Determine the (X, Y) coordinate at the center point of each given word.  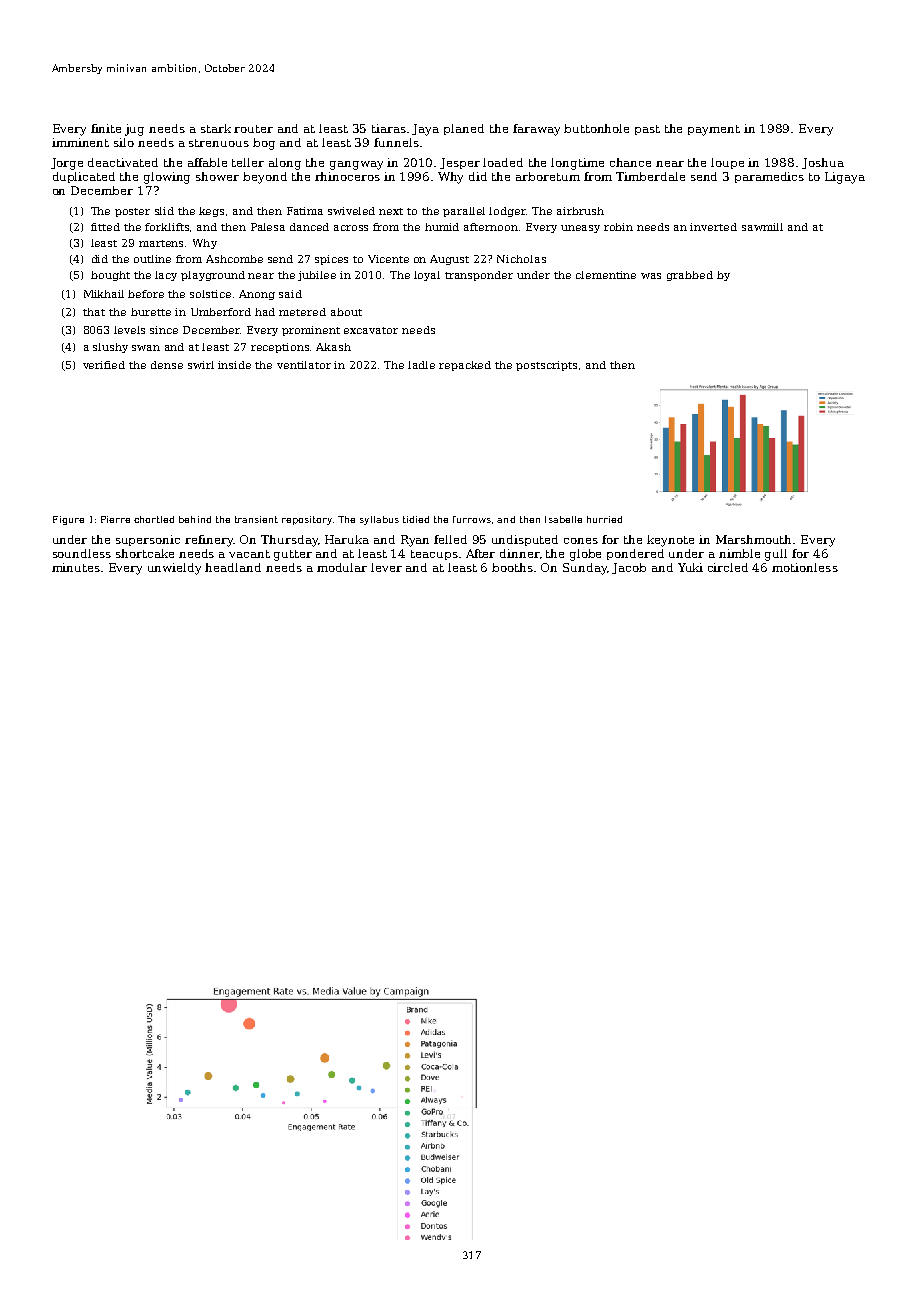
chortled (154, 519)
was (651, 276)
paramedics (769, 177)
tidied (416, 519)
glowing (167, 178)
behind (195, 519)
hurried (604, 519)
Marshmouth (753, 539)
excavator (371, 330)
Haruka (347, 539)
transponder (479, 276)
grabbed (690, 276)
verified (104, 365)
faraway (536, 130)
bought (110, 276)
